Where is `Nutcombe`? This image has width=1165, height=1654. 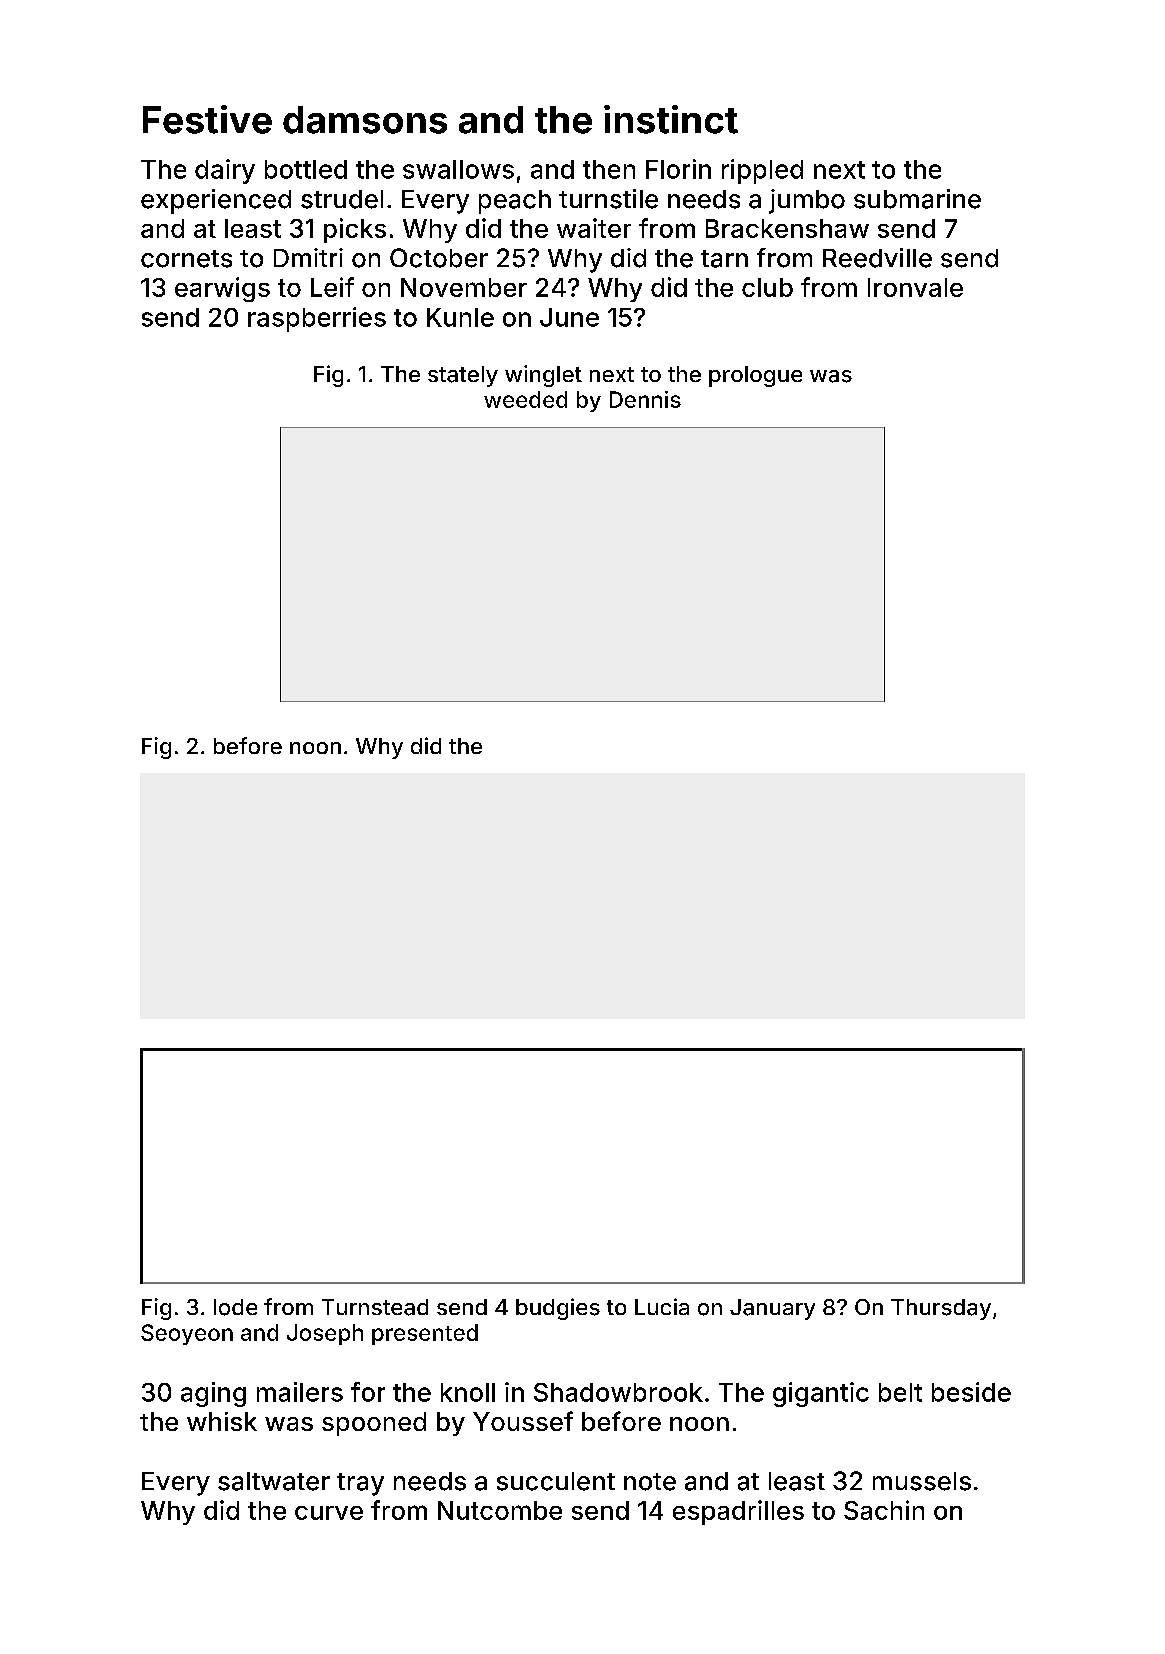
Nutcombe is located at coordinates (500, 1510).
